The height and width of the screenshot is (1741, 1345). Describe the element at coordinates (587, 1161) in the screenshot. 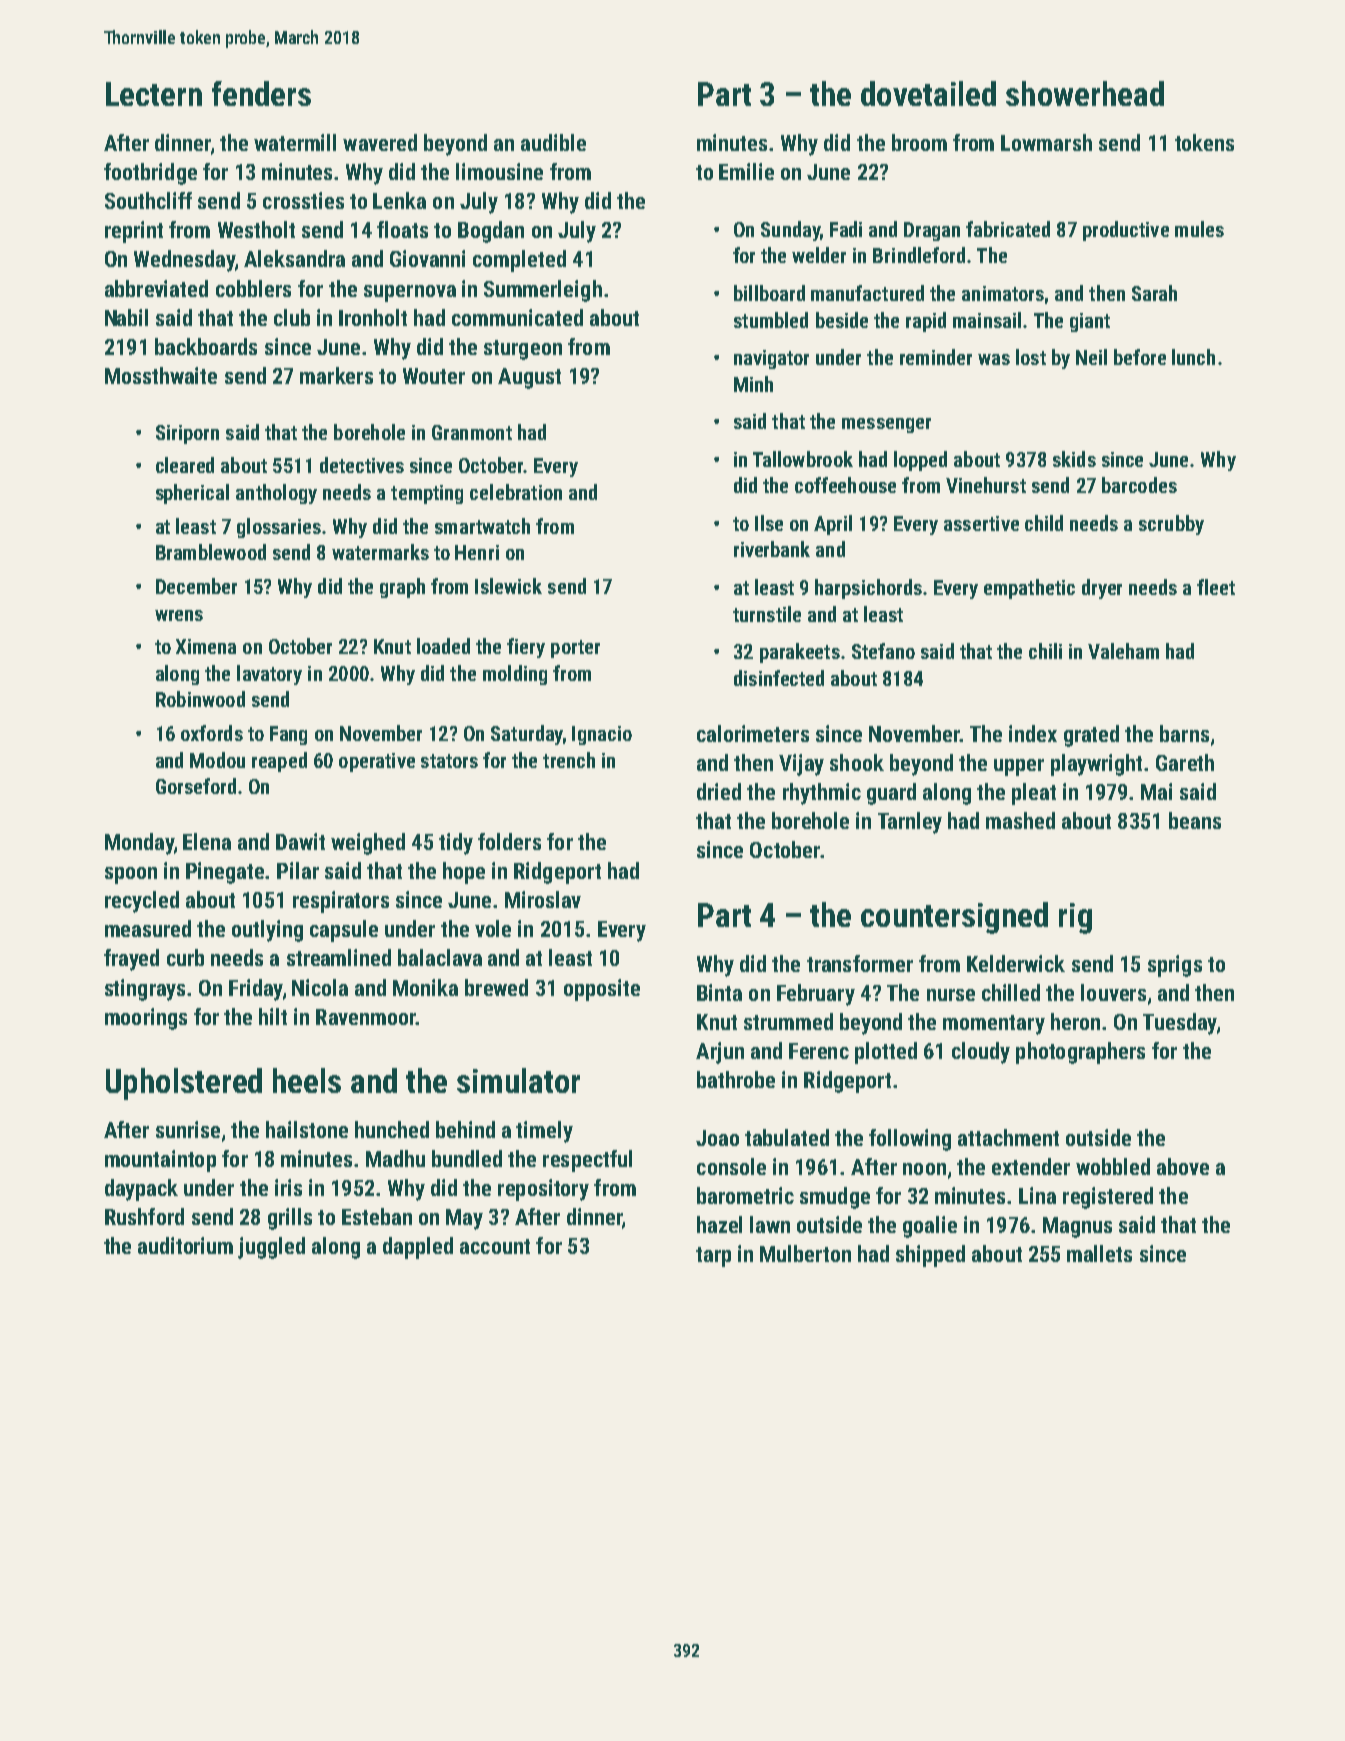

I see `respectful` at that location.
